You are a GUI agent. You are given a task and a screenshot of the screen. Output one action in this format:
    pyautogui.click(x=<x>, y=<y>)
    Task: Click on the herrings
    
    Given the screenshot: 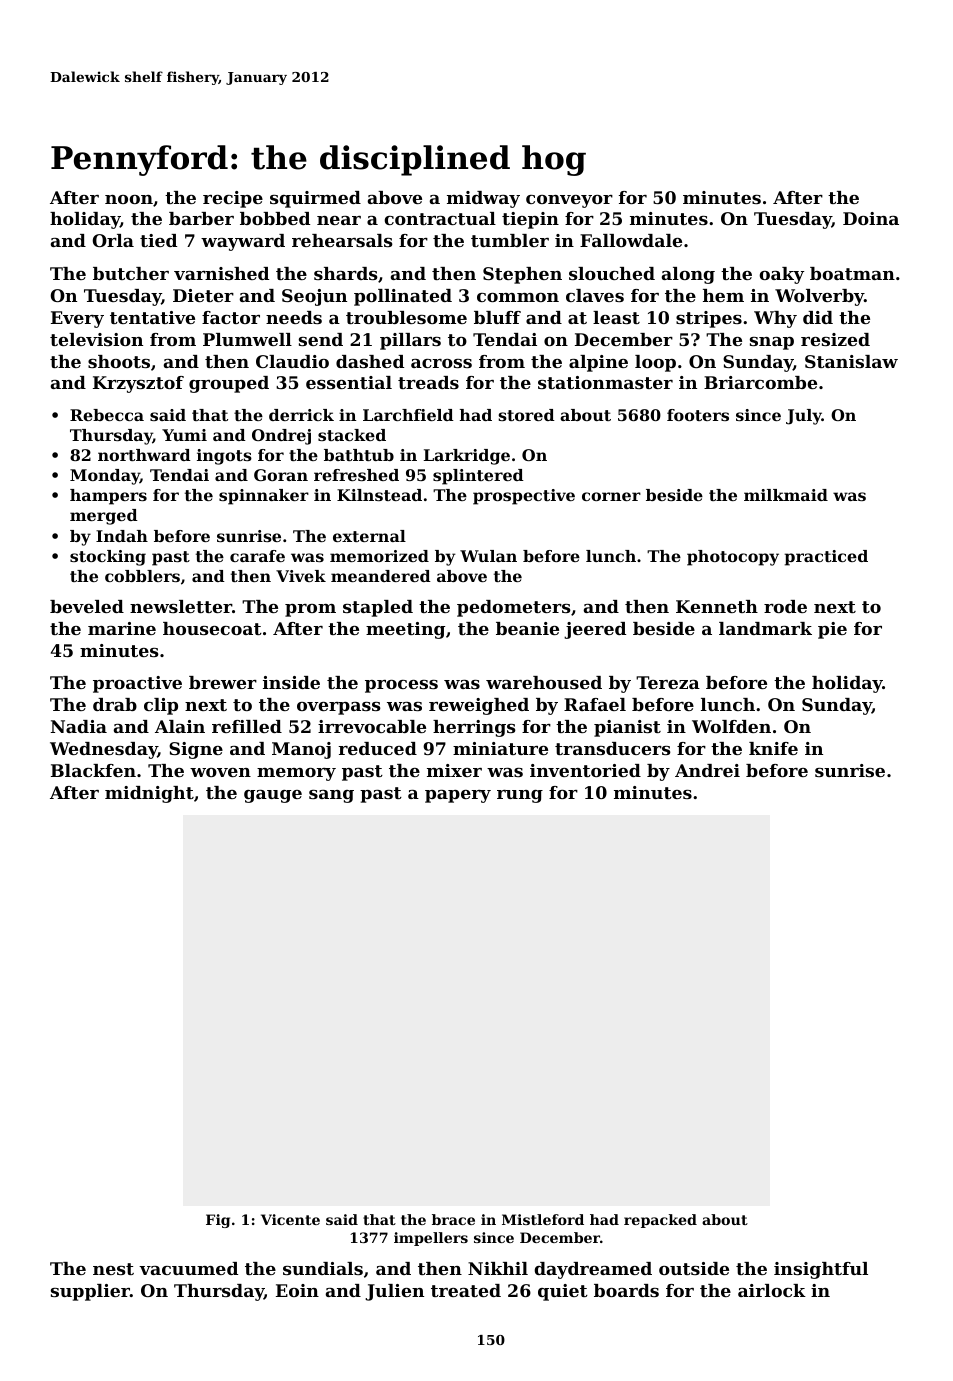 What is the action you would take?
    pyautogui.click(x=474, y=728)
